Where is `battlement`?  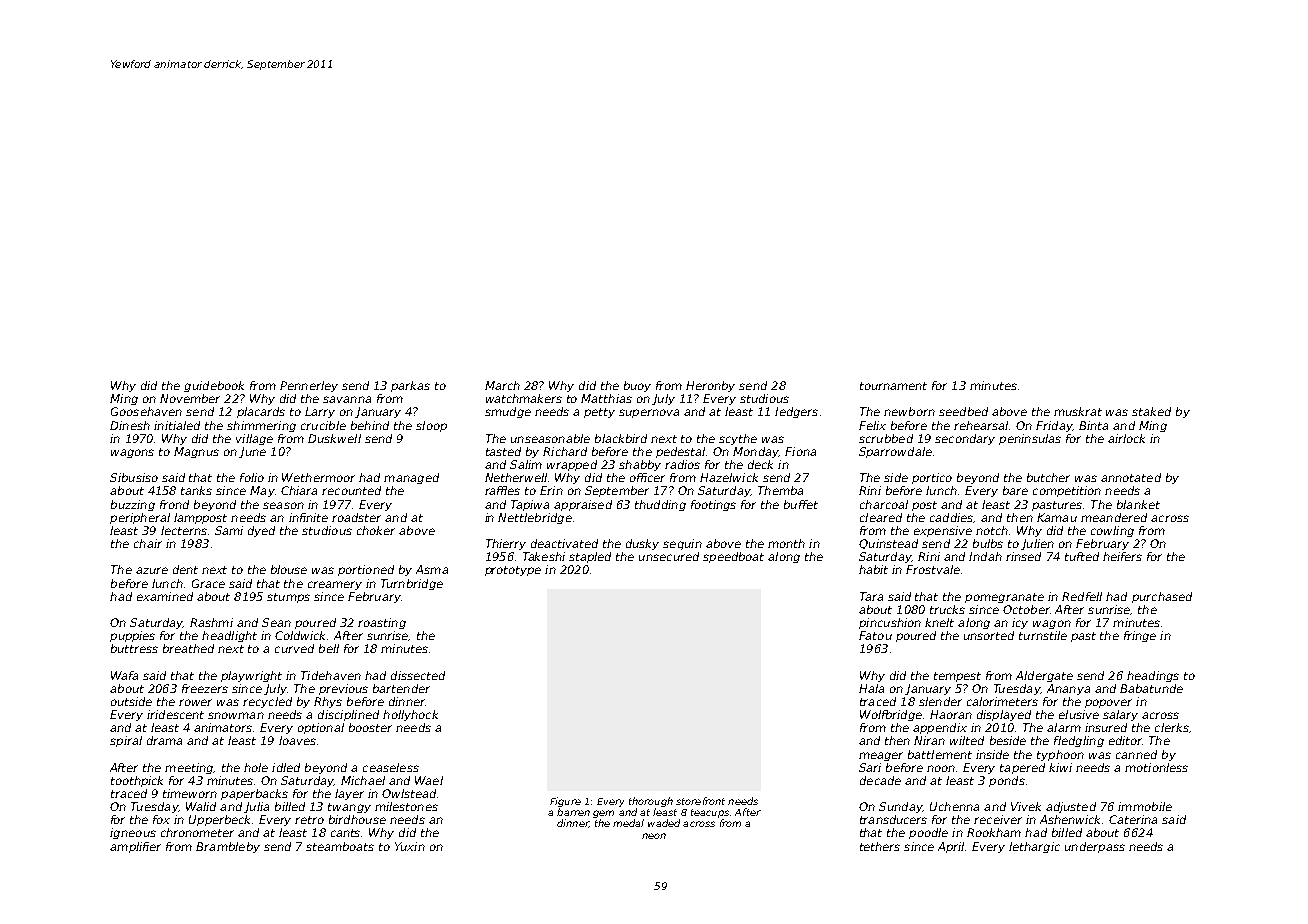
battlement is located at coordinates (940, 754).
